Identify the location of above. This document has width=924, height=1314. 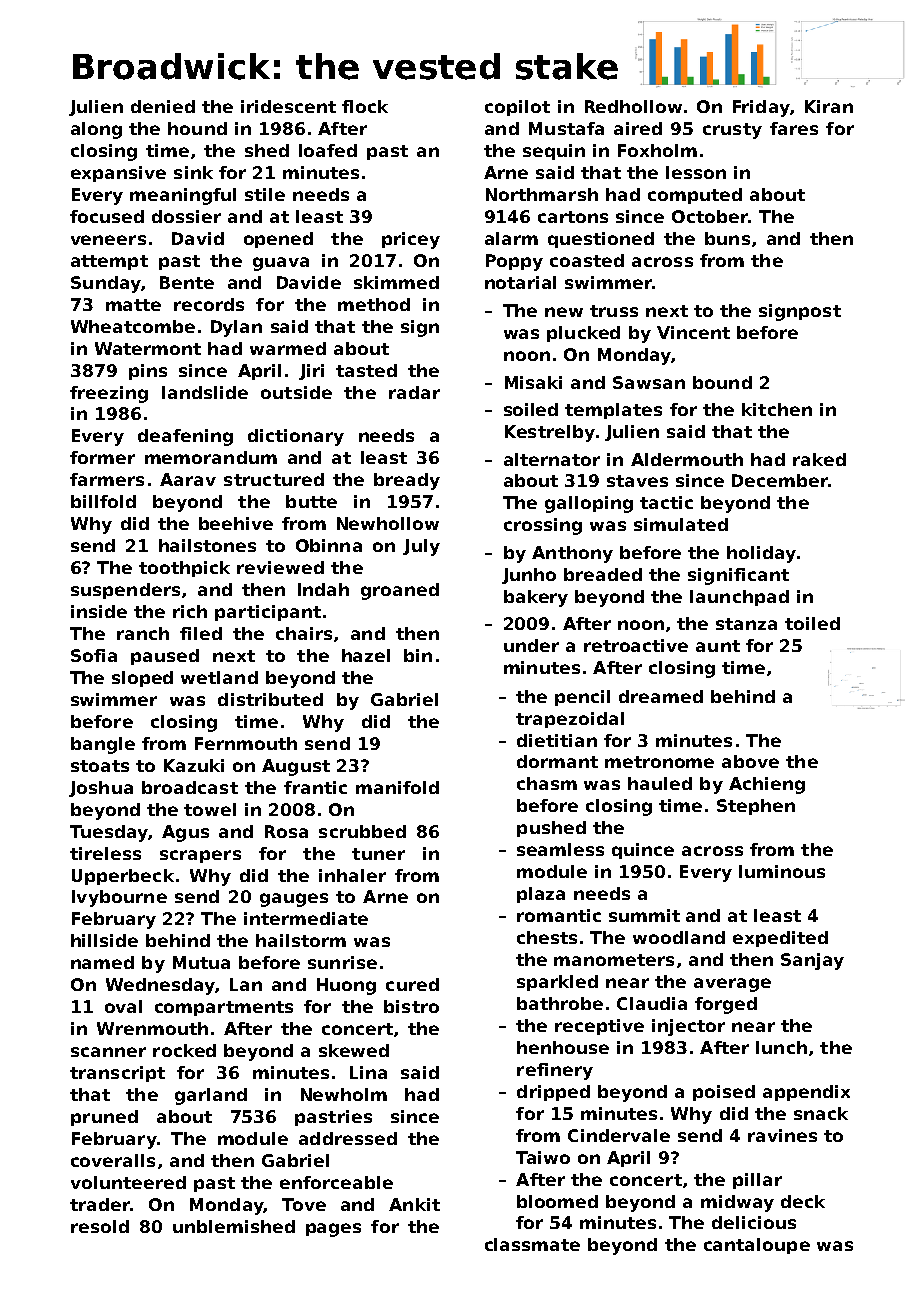
(750, 761).
